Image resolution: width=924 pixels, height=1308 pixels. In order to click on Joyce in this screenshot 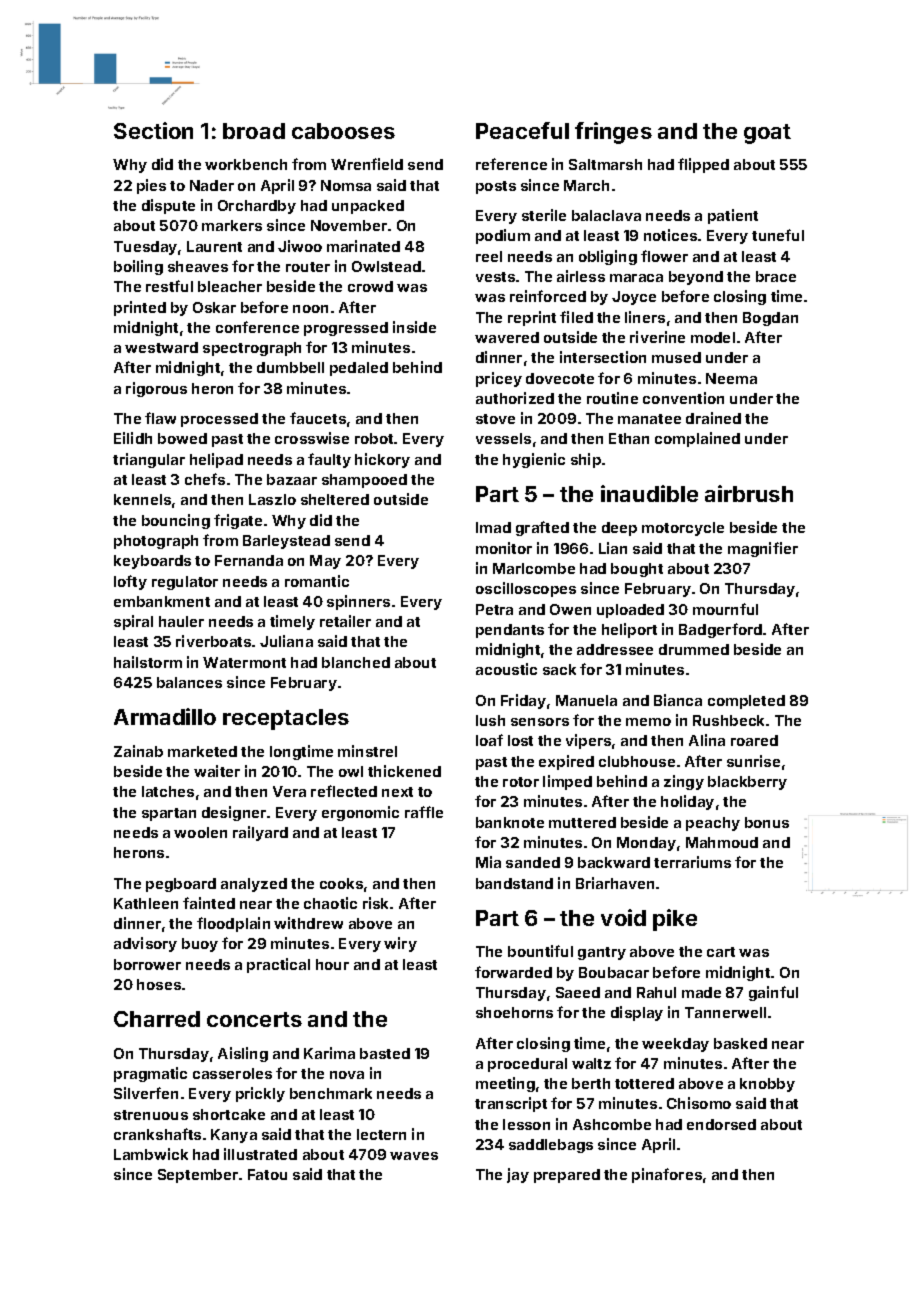, I will do `click(634, 298)`.
